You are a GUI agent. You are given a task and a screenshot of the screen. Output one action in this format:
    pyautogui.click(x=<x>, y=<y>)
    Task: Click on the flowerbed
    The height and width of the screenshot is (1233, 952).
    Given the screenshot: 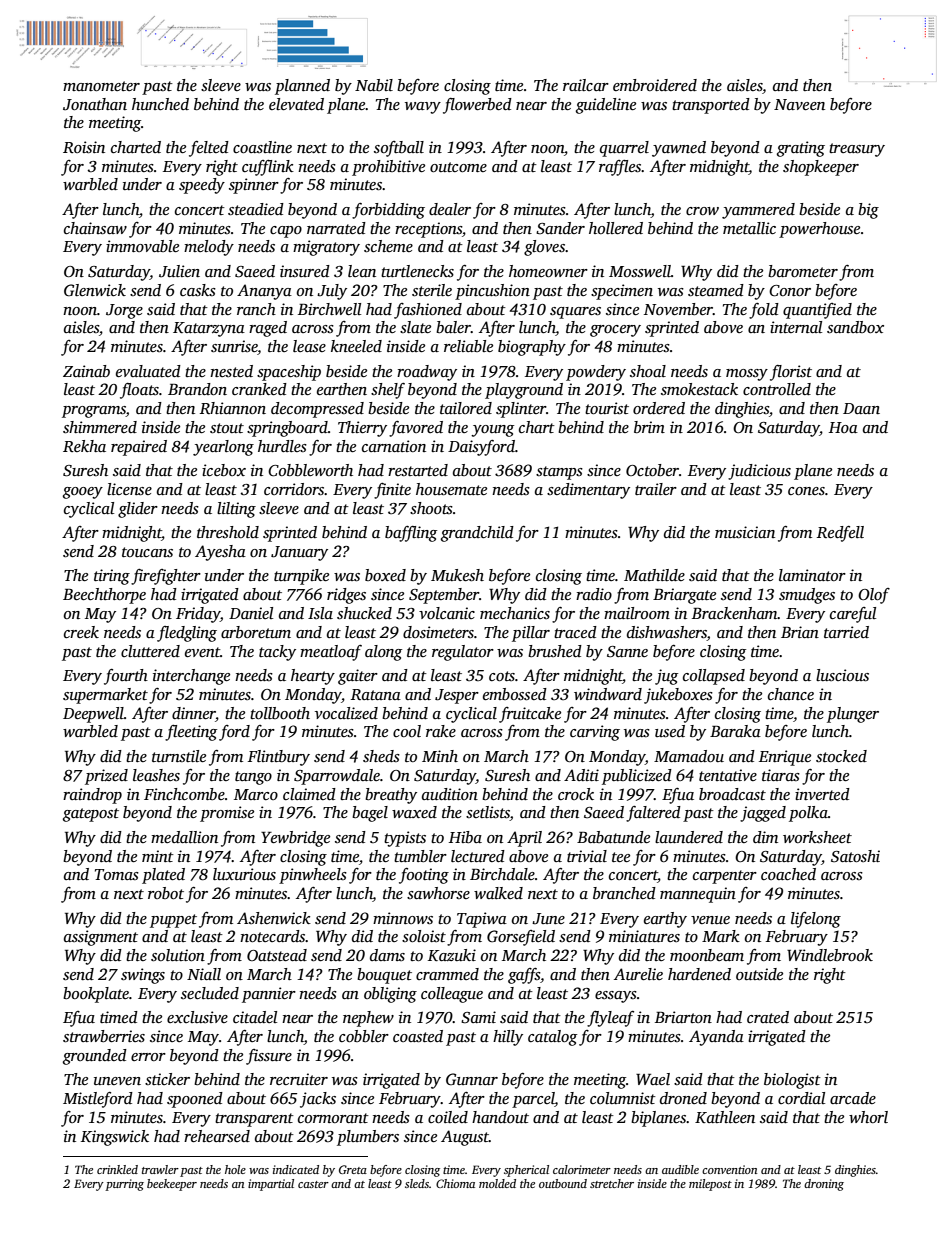 What is the action you would take?
    pyautogui.click(x=477, y=106)
